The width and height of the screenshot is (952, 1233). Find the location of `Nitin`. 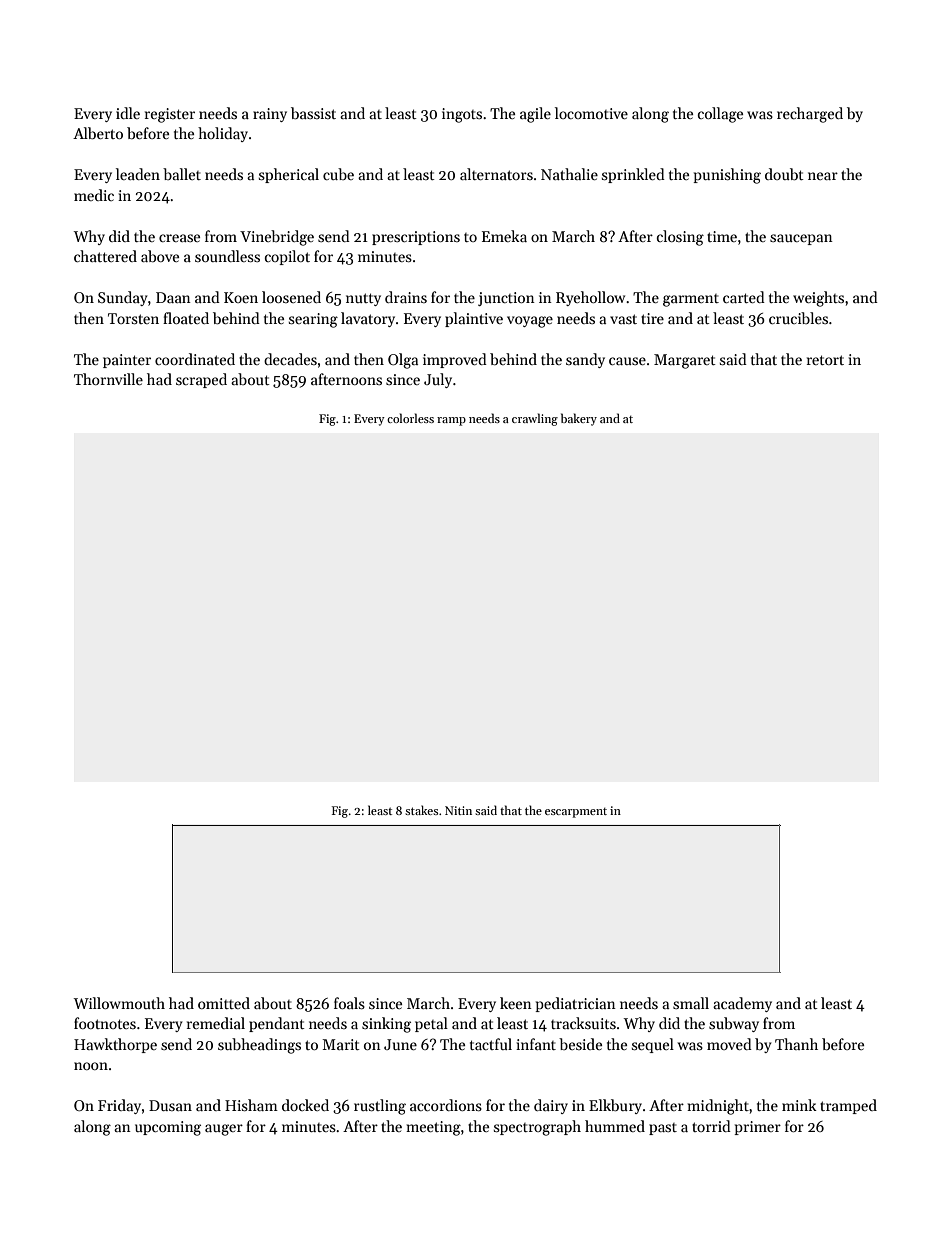

Nitin is located at coordinates (458, 810).
